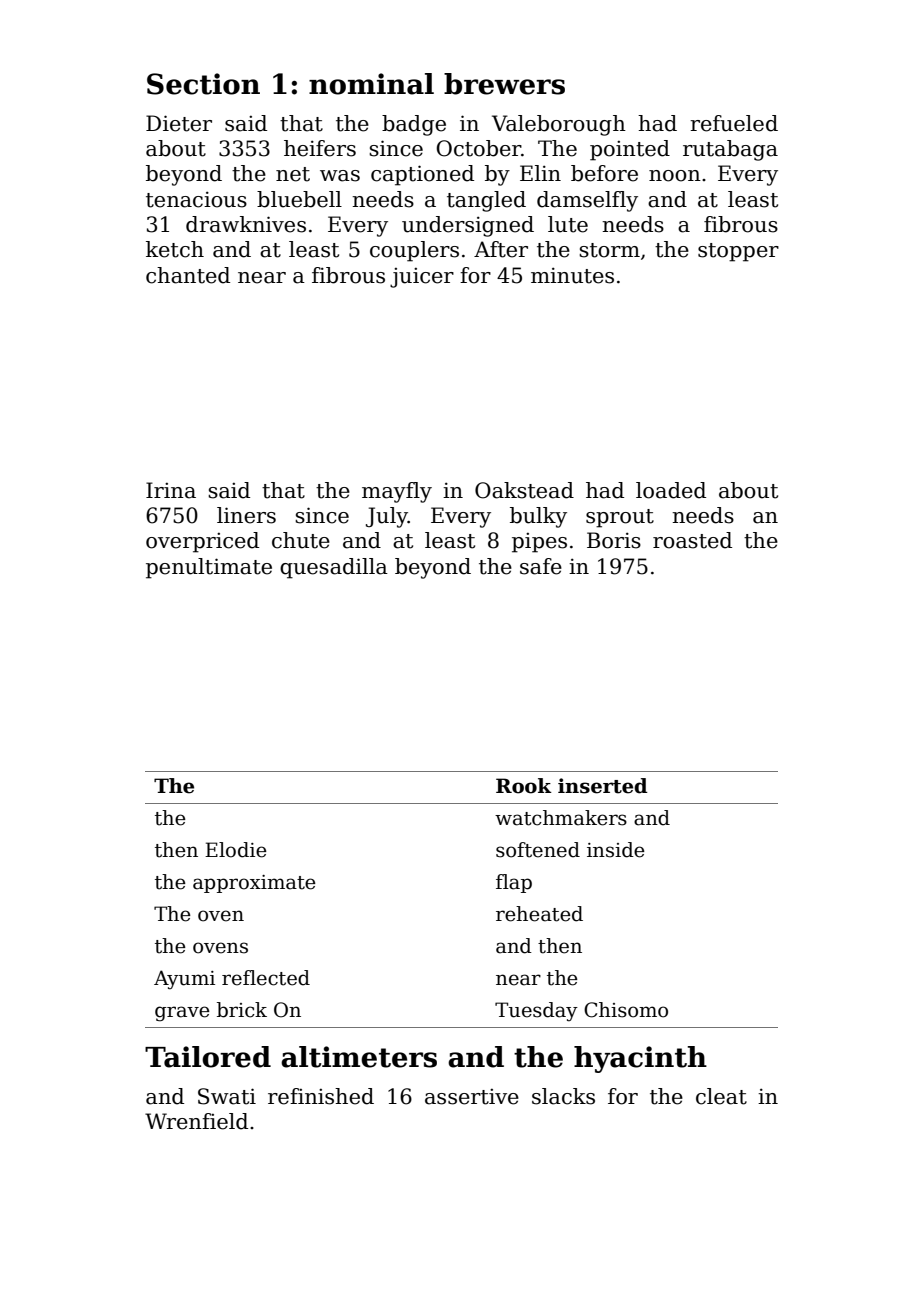  What do you see at coordinates (203, 84) in the screenshot?
I see `Section` at bounding box center [203, 84].
